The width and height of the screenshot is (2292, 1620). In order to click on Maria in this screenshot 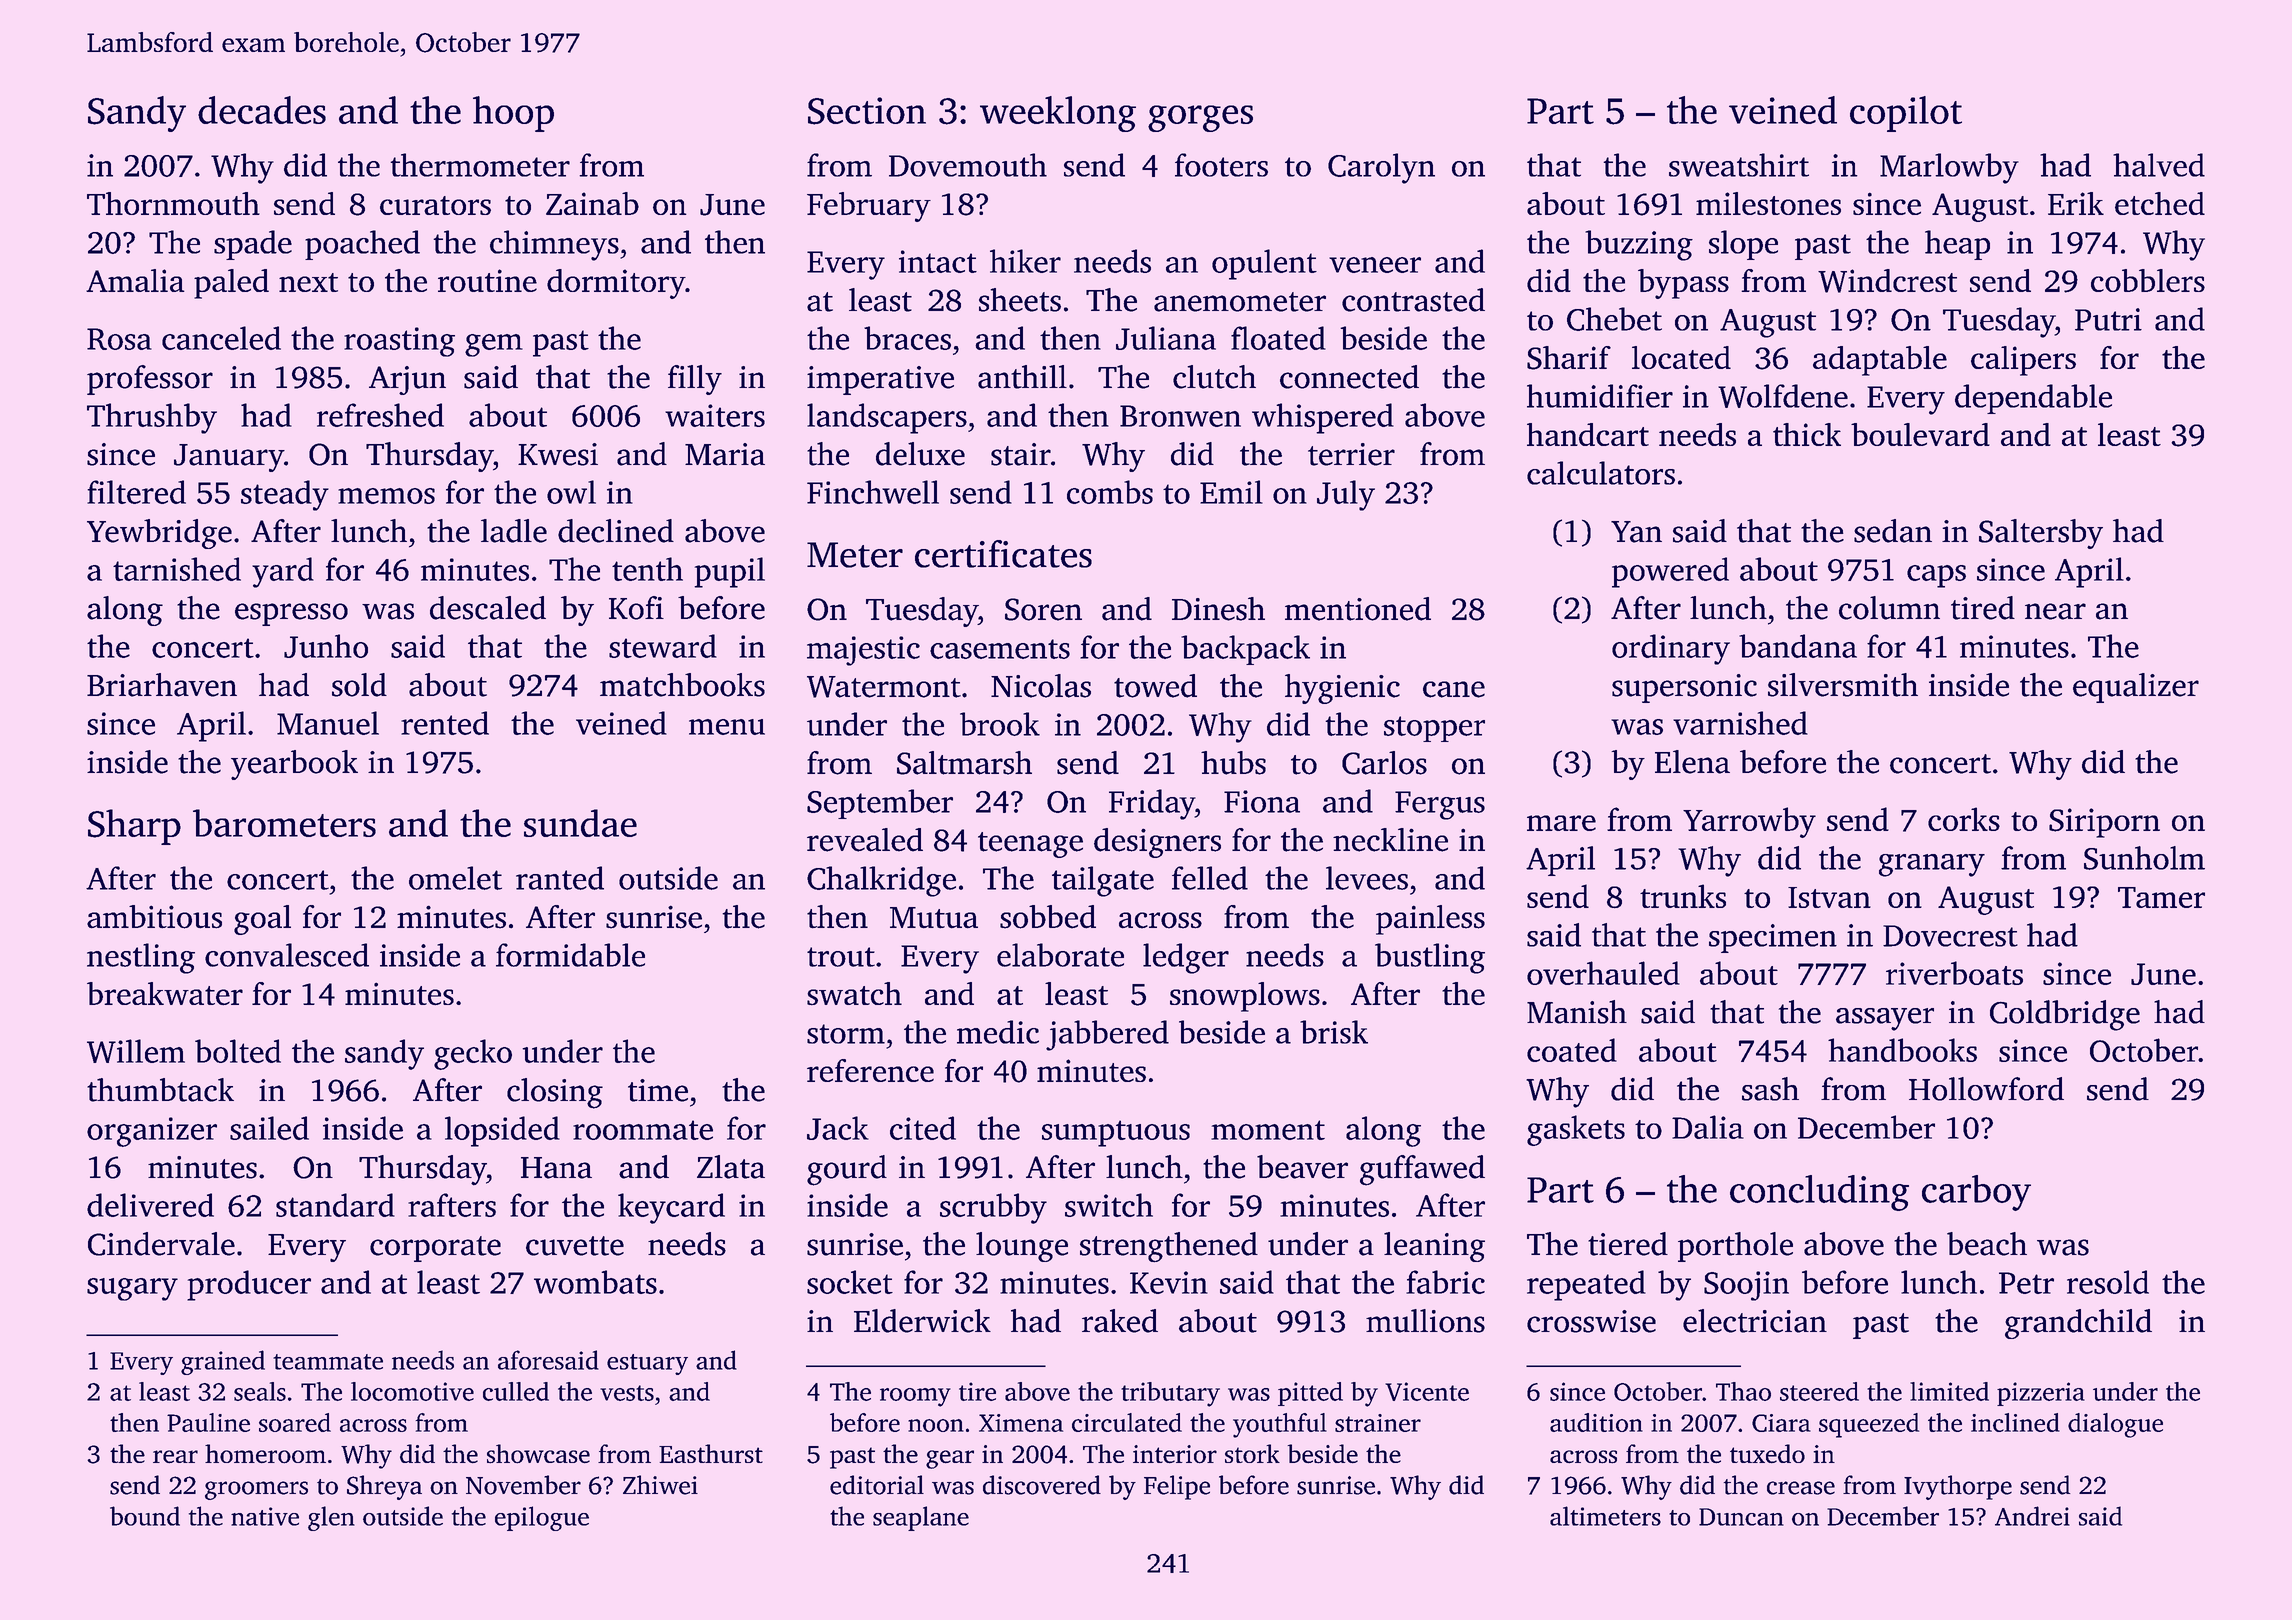, I will do `click(725, 454)`.
